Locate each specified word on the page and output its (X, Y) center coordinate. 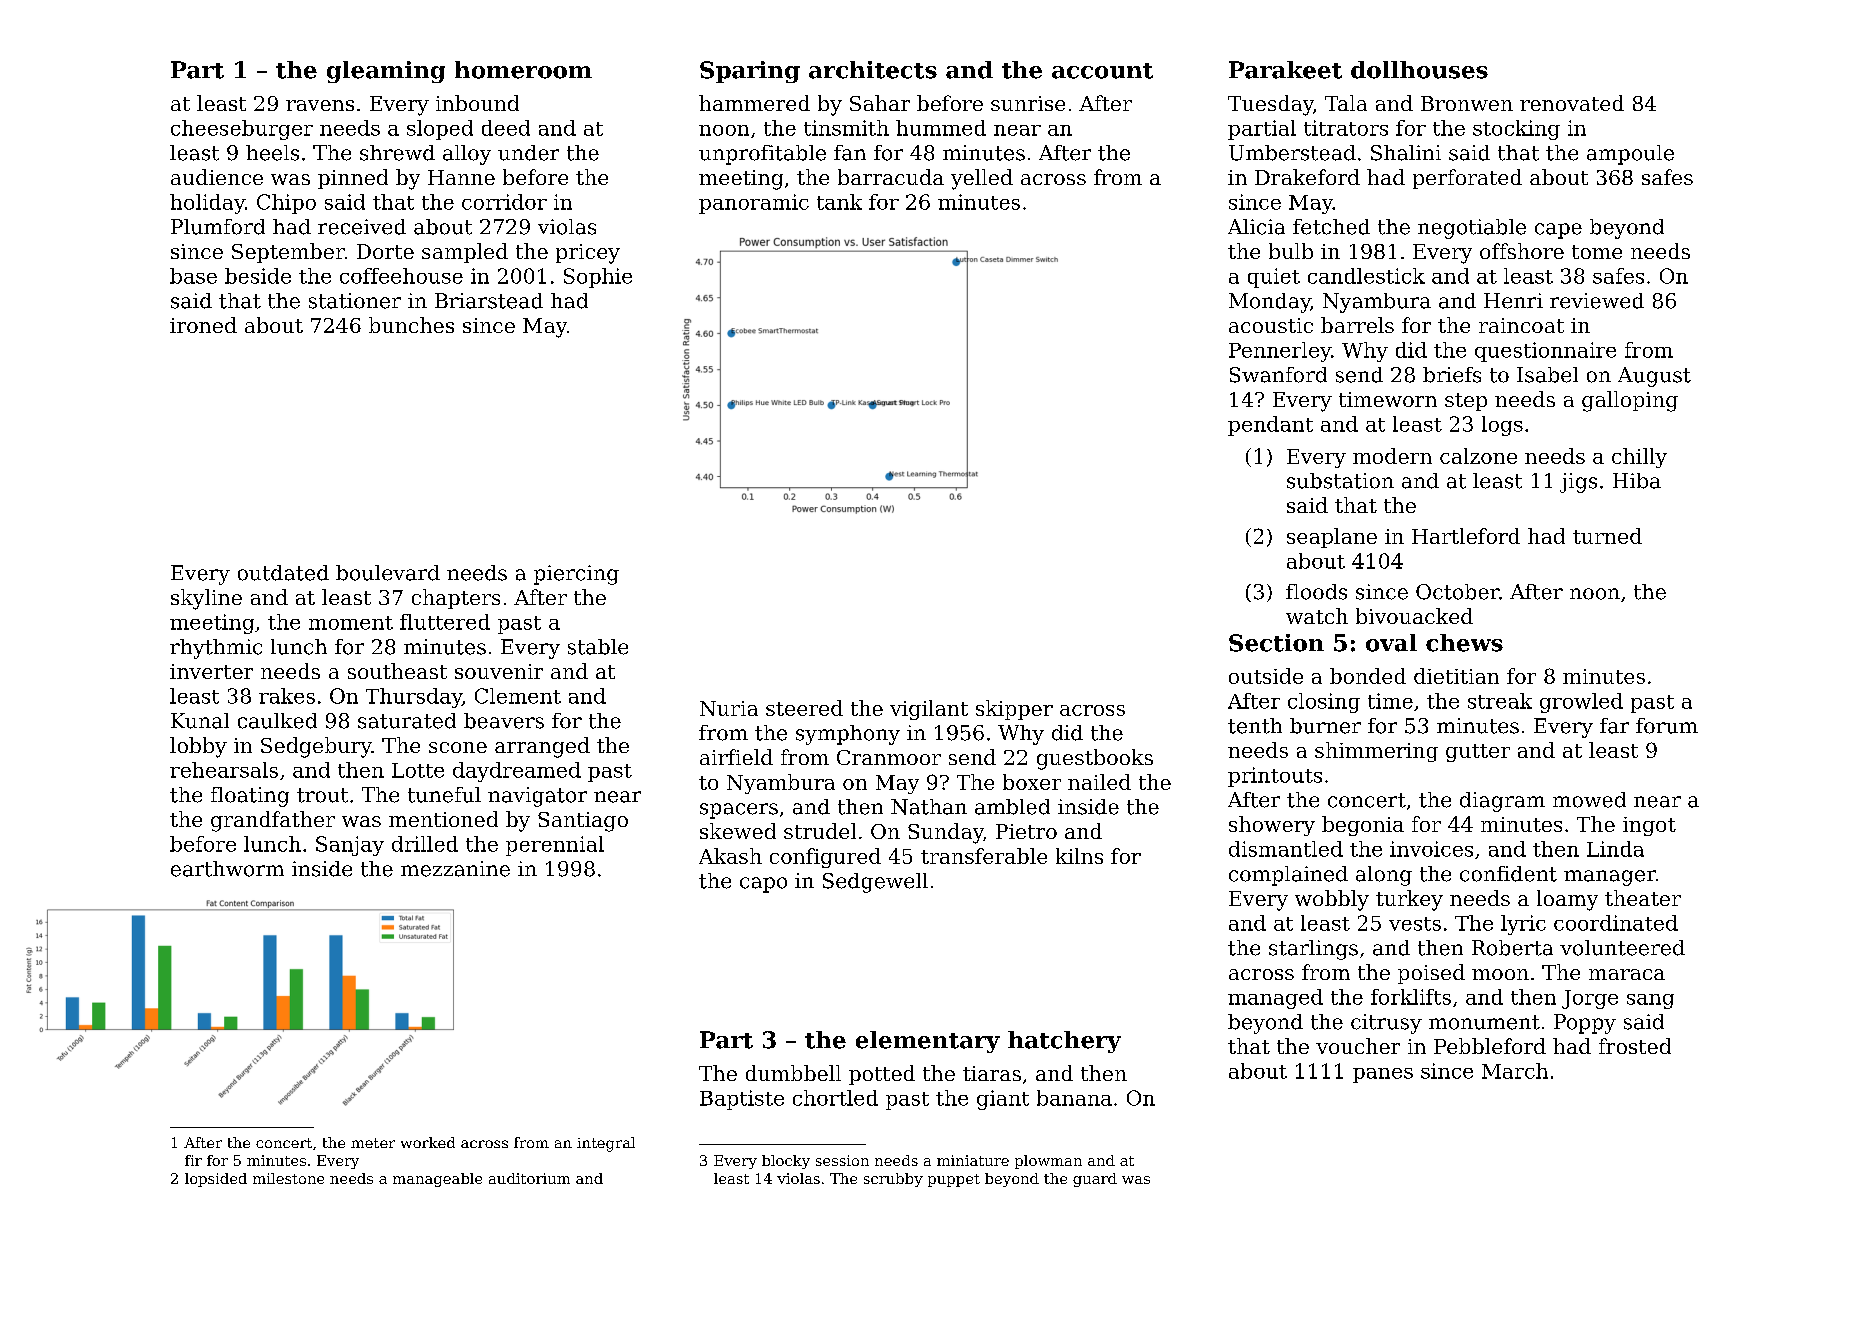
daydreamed (517, 772)
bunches (411, 325)
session (842, 1160)
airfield (736, 757)
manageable (437, 1180)
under (528, 153)
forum (1667, 726)
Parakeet (1285, 70)
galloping (1630, 401)
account (1102, 71)
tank (839, 202)
